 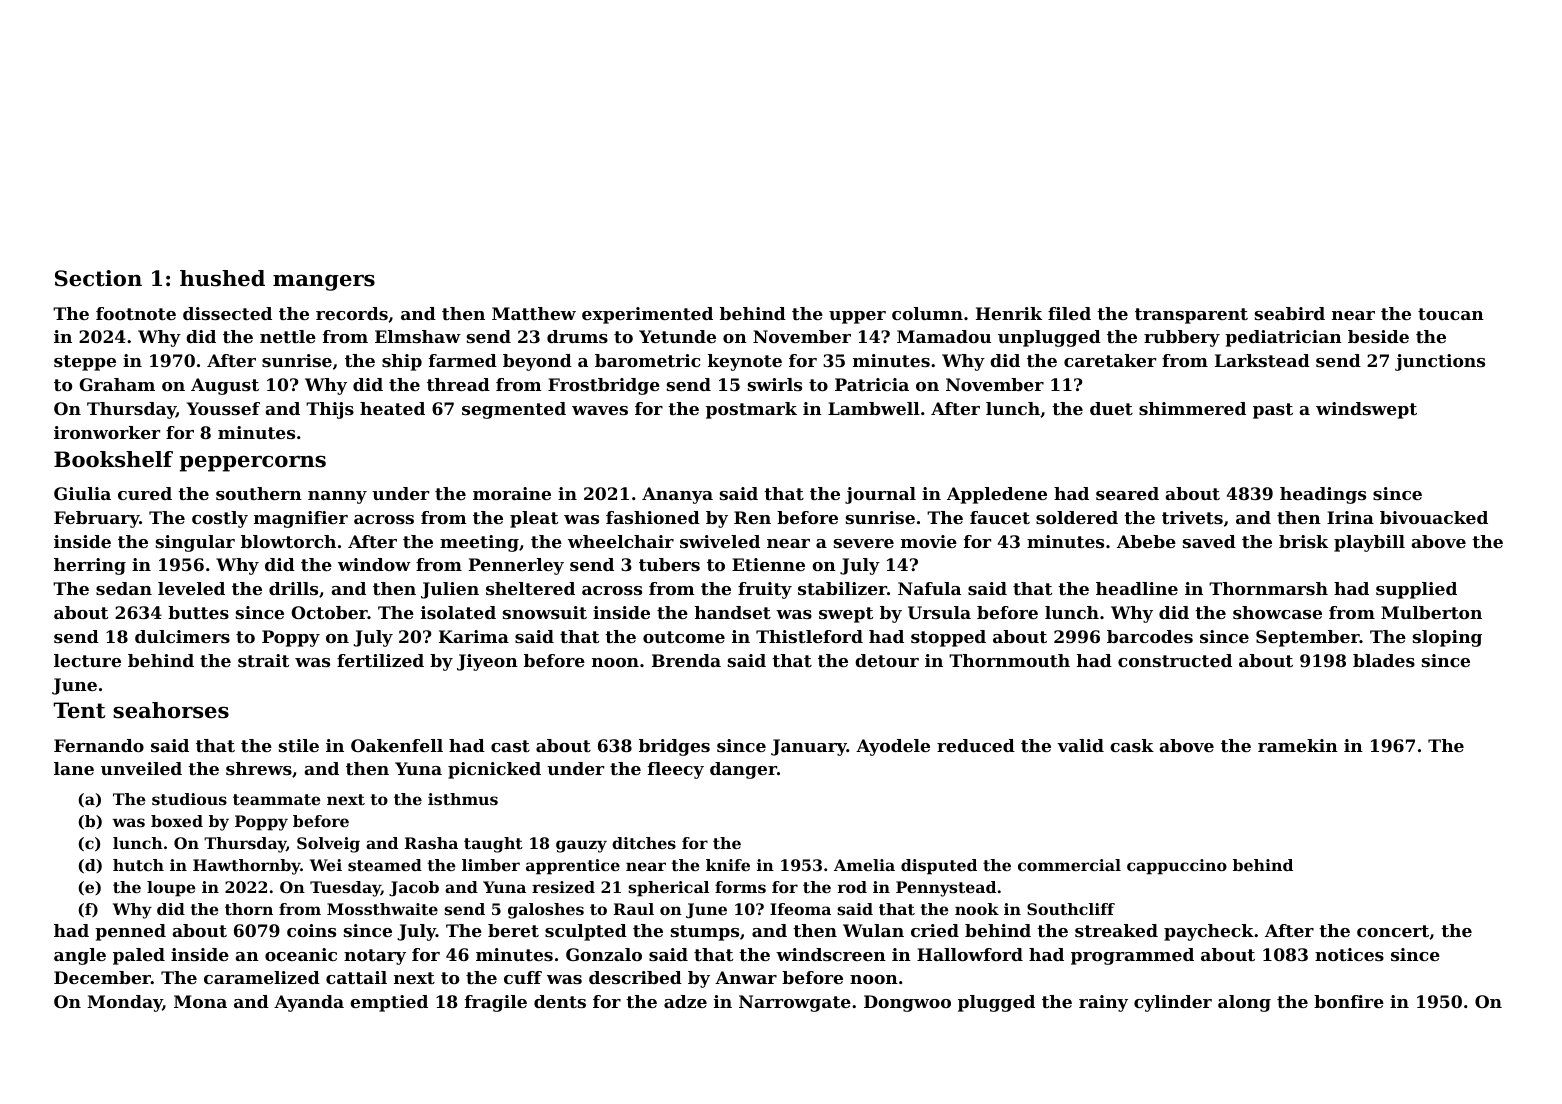 What do you see at coordinates (1290, 313) in the screenshot?
I see `seabird` at bounding box center [1290, 313].
